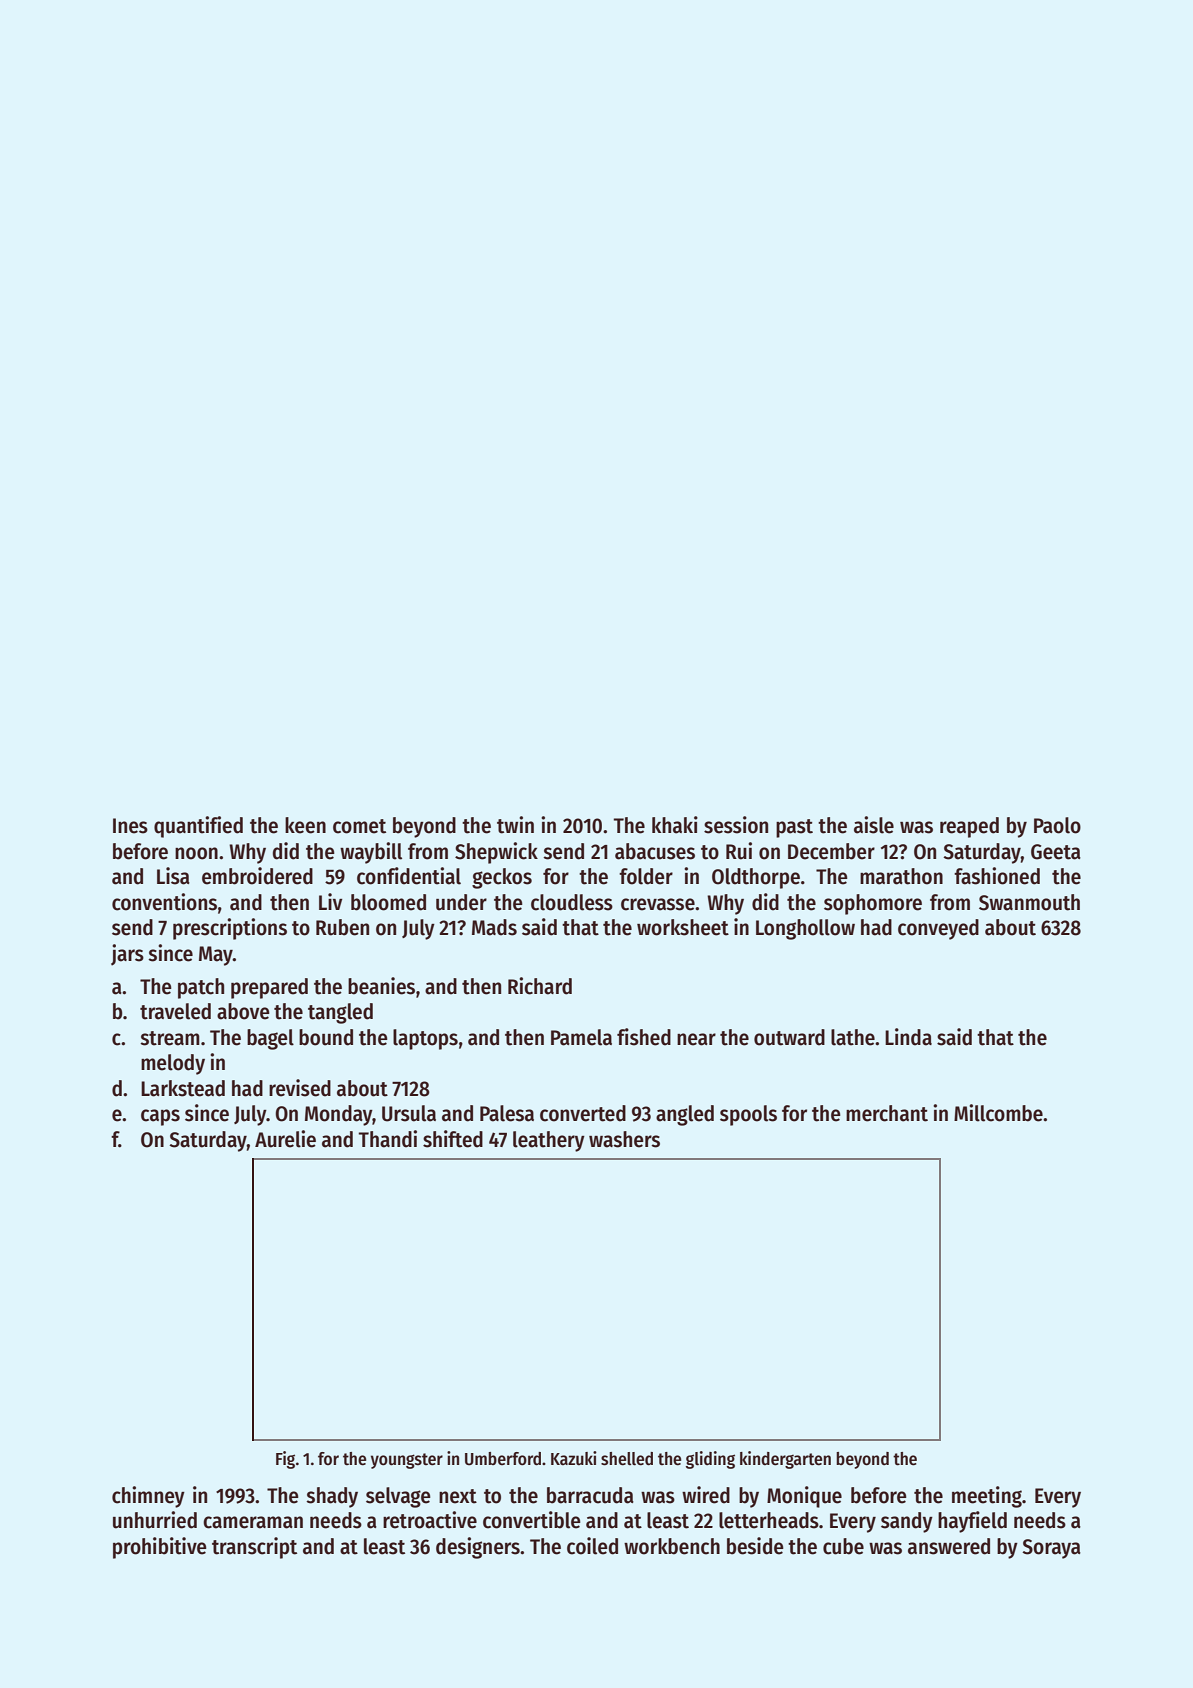  What do you see at coordinates (887, 1113) in the image?
I see `merchant` at bounding box center [887, 1113].
